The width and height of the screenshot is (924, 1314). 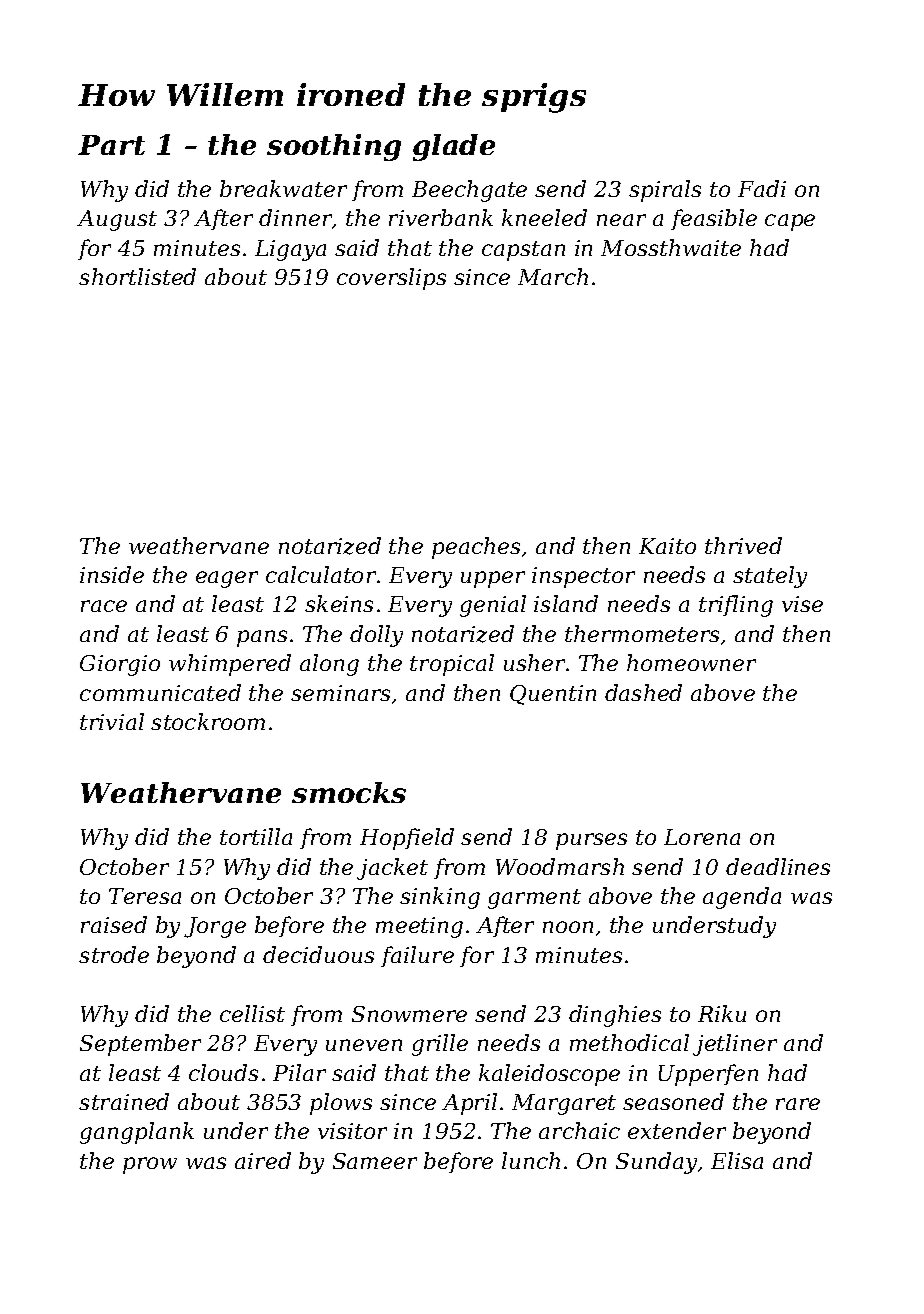 I want to click on coverslips, so click(x=391, y=279).
